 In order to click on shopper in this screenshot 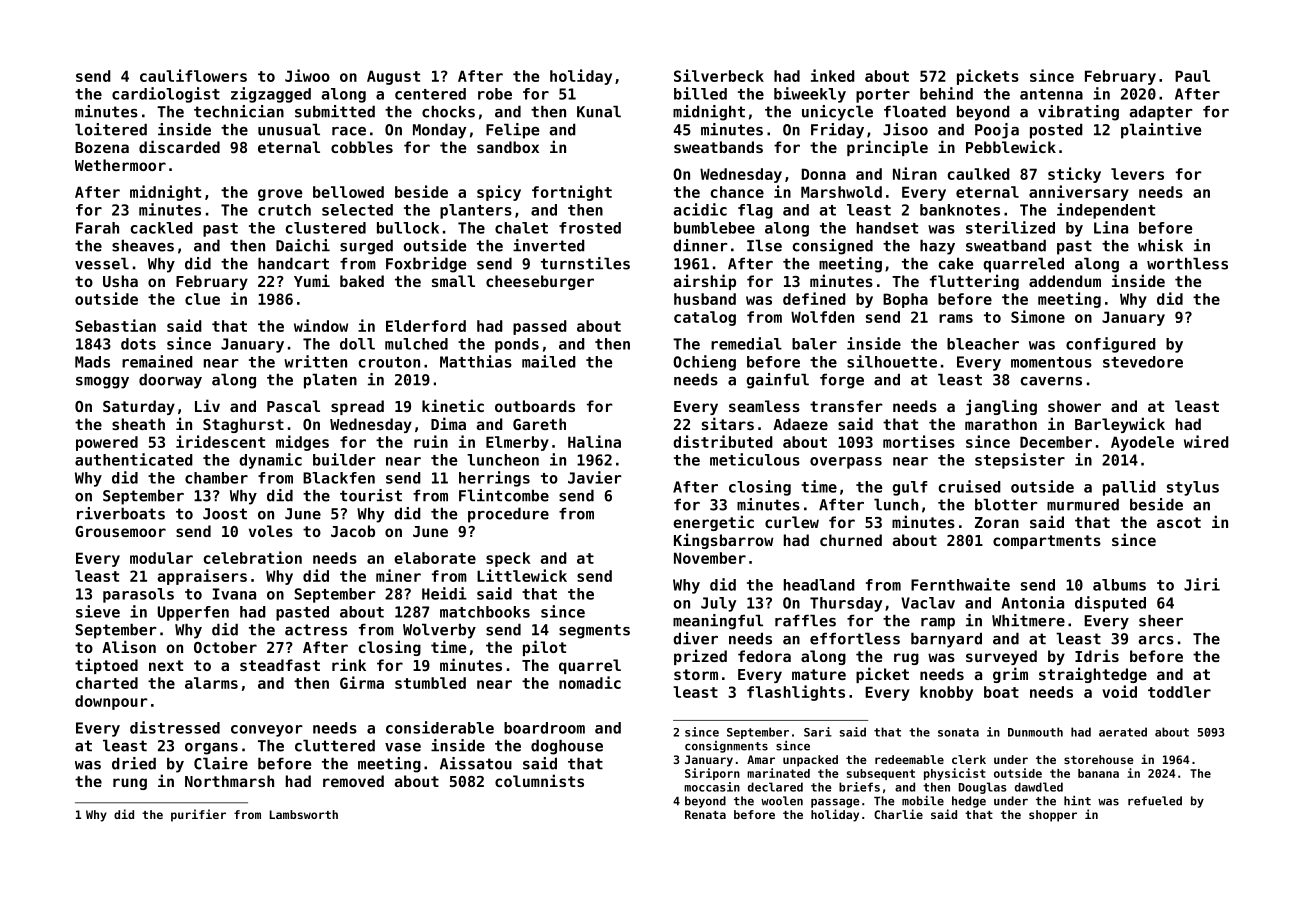, I will do `click(1053, 816)`.
